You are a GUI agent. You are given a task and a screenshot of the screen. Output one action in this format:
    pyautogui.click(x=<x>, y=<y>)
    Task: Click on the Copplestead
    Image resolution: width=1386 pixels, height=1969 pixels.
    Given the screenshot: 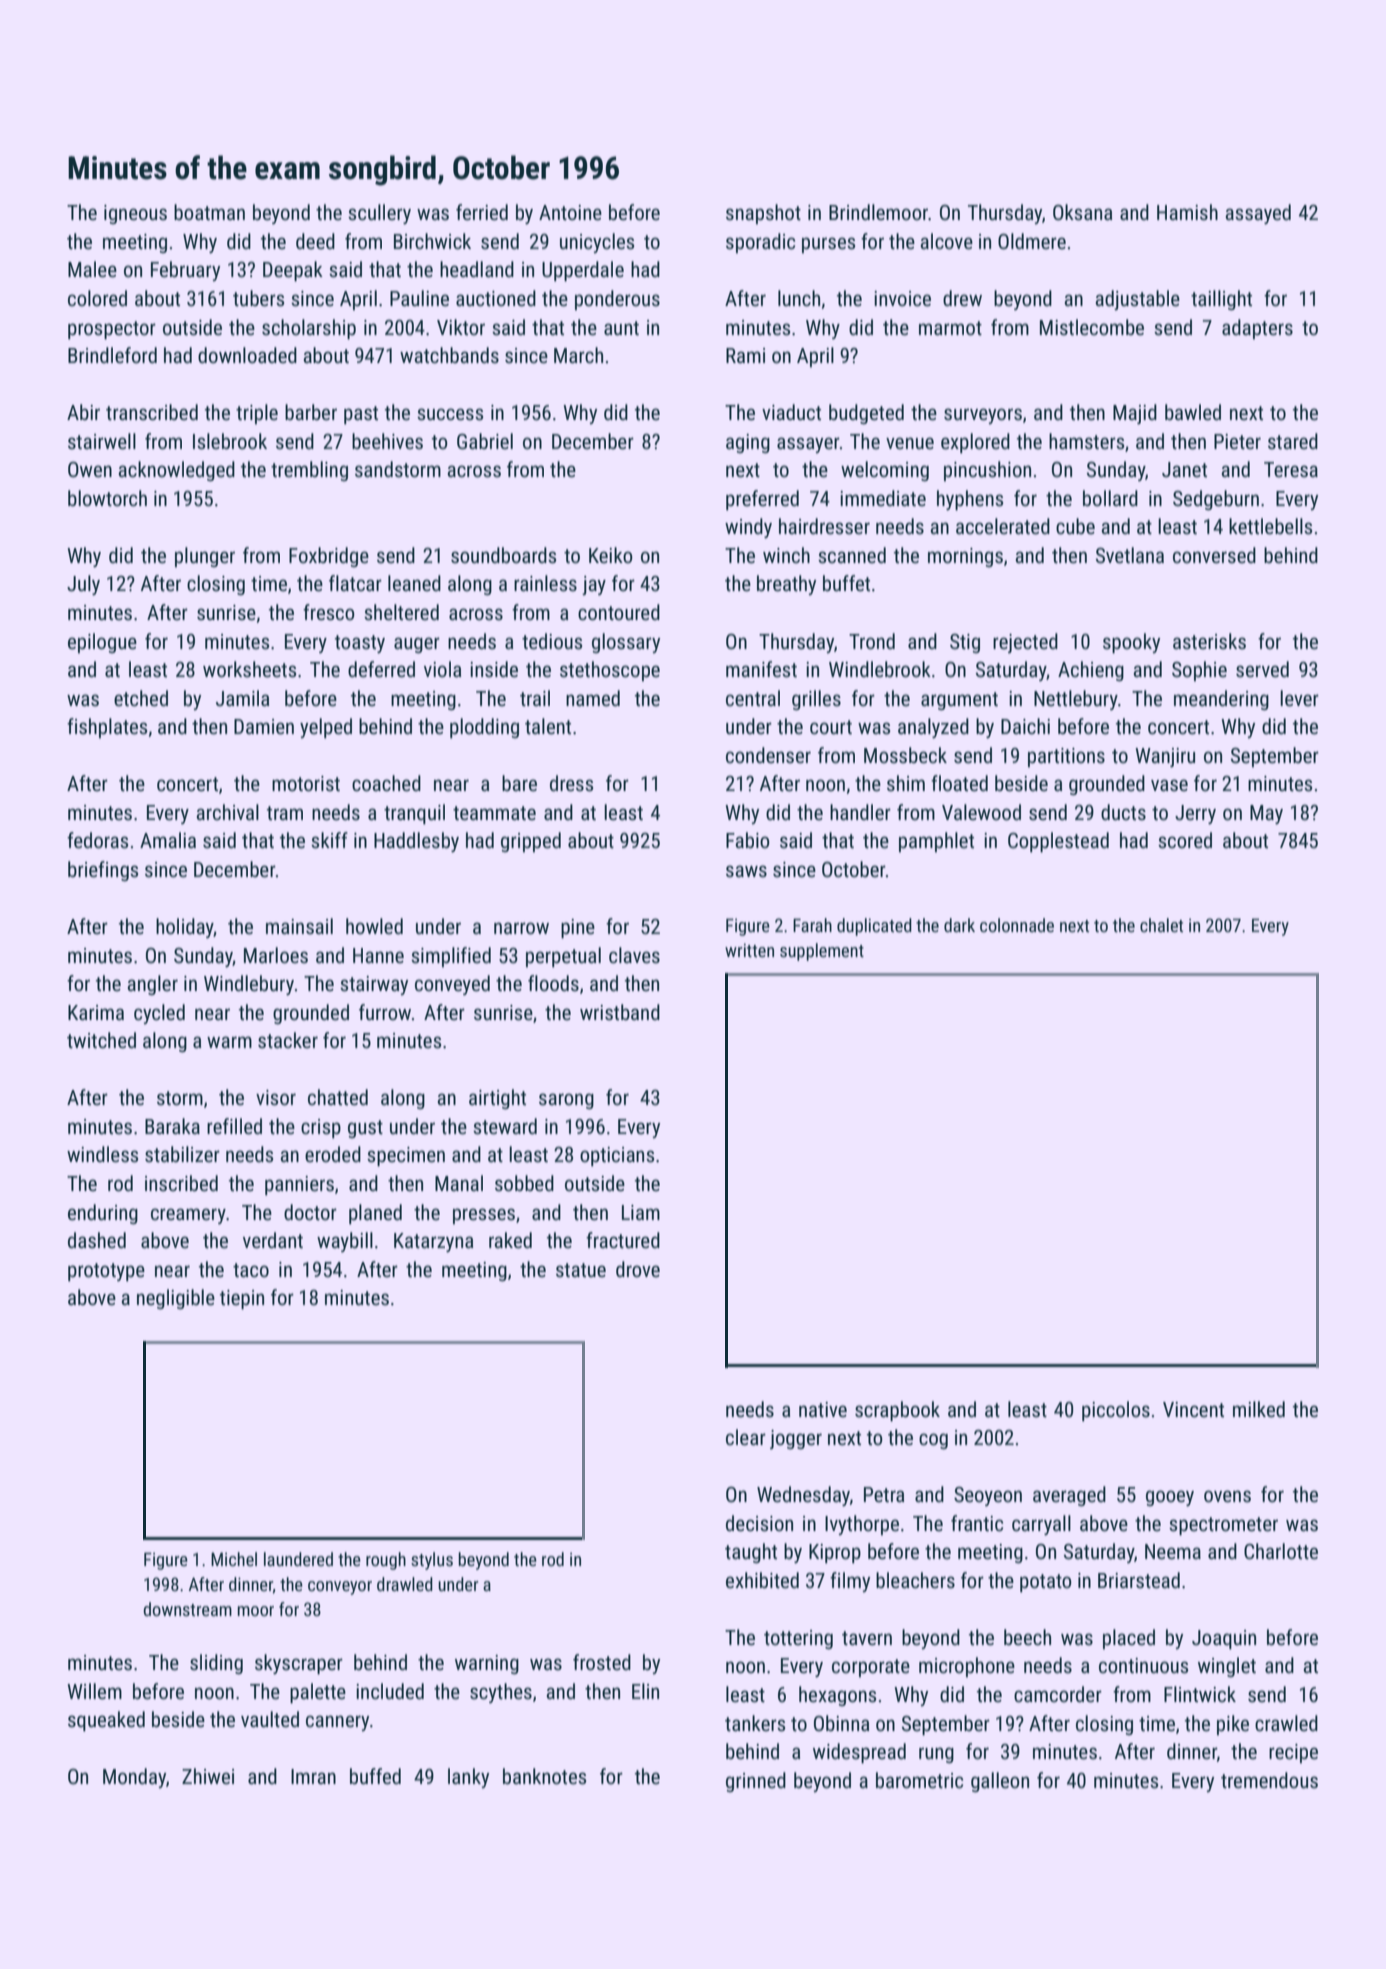 What is the action you would take?
    pyautogui.click(x=1058, y=842)
